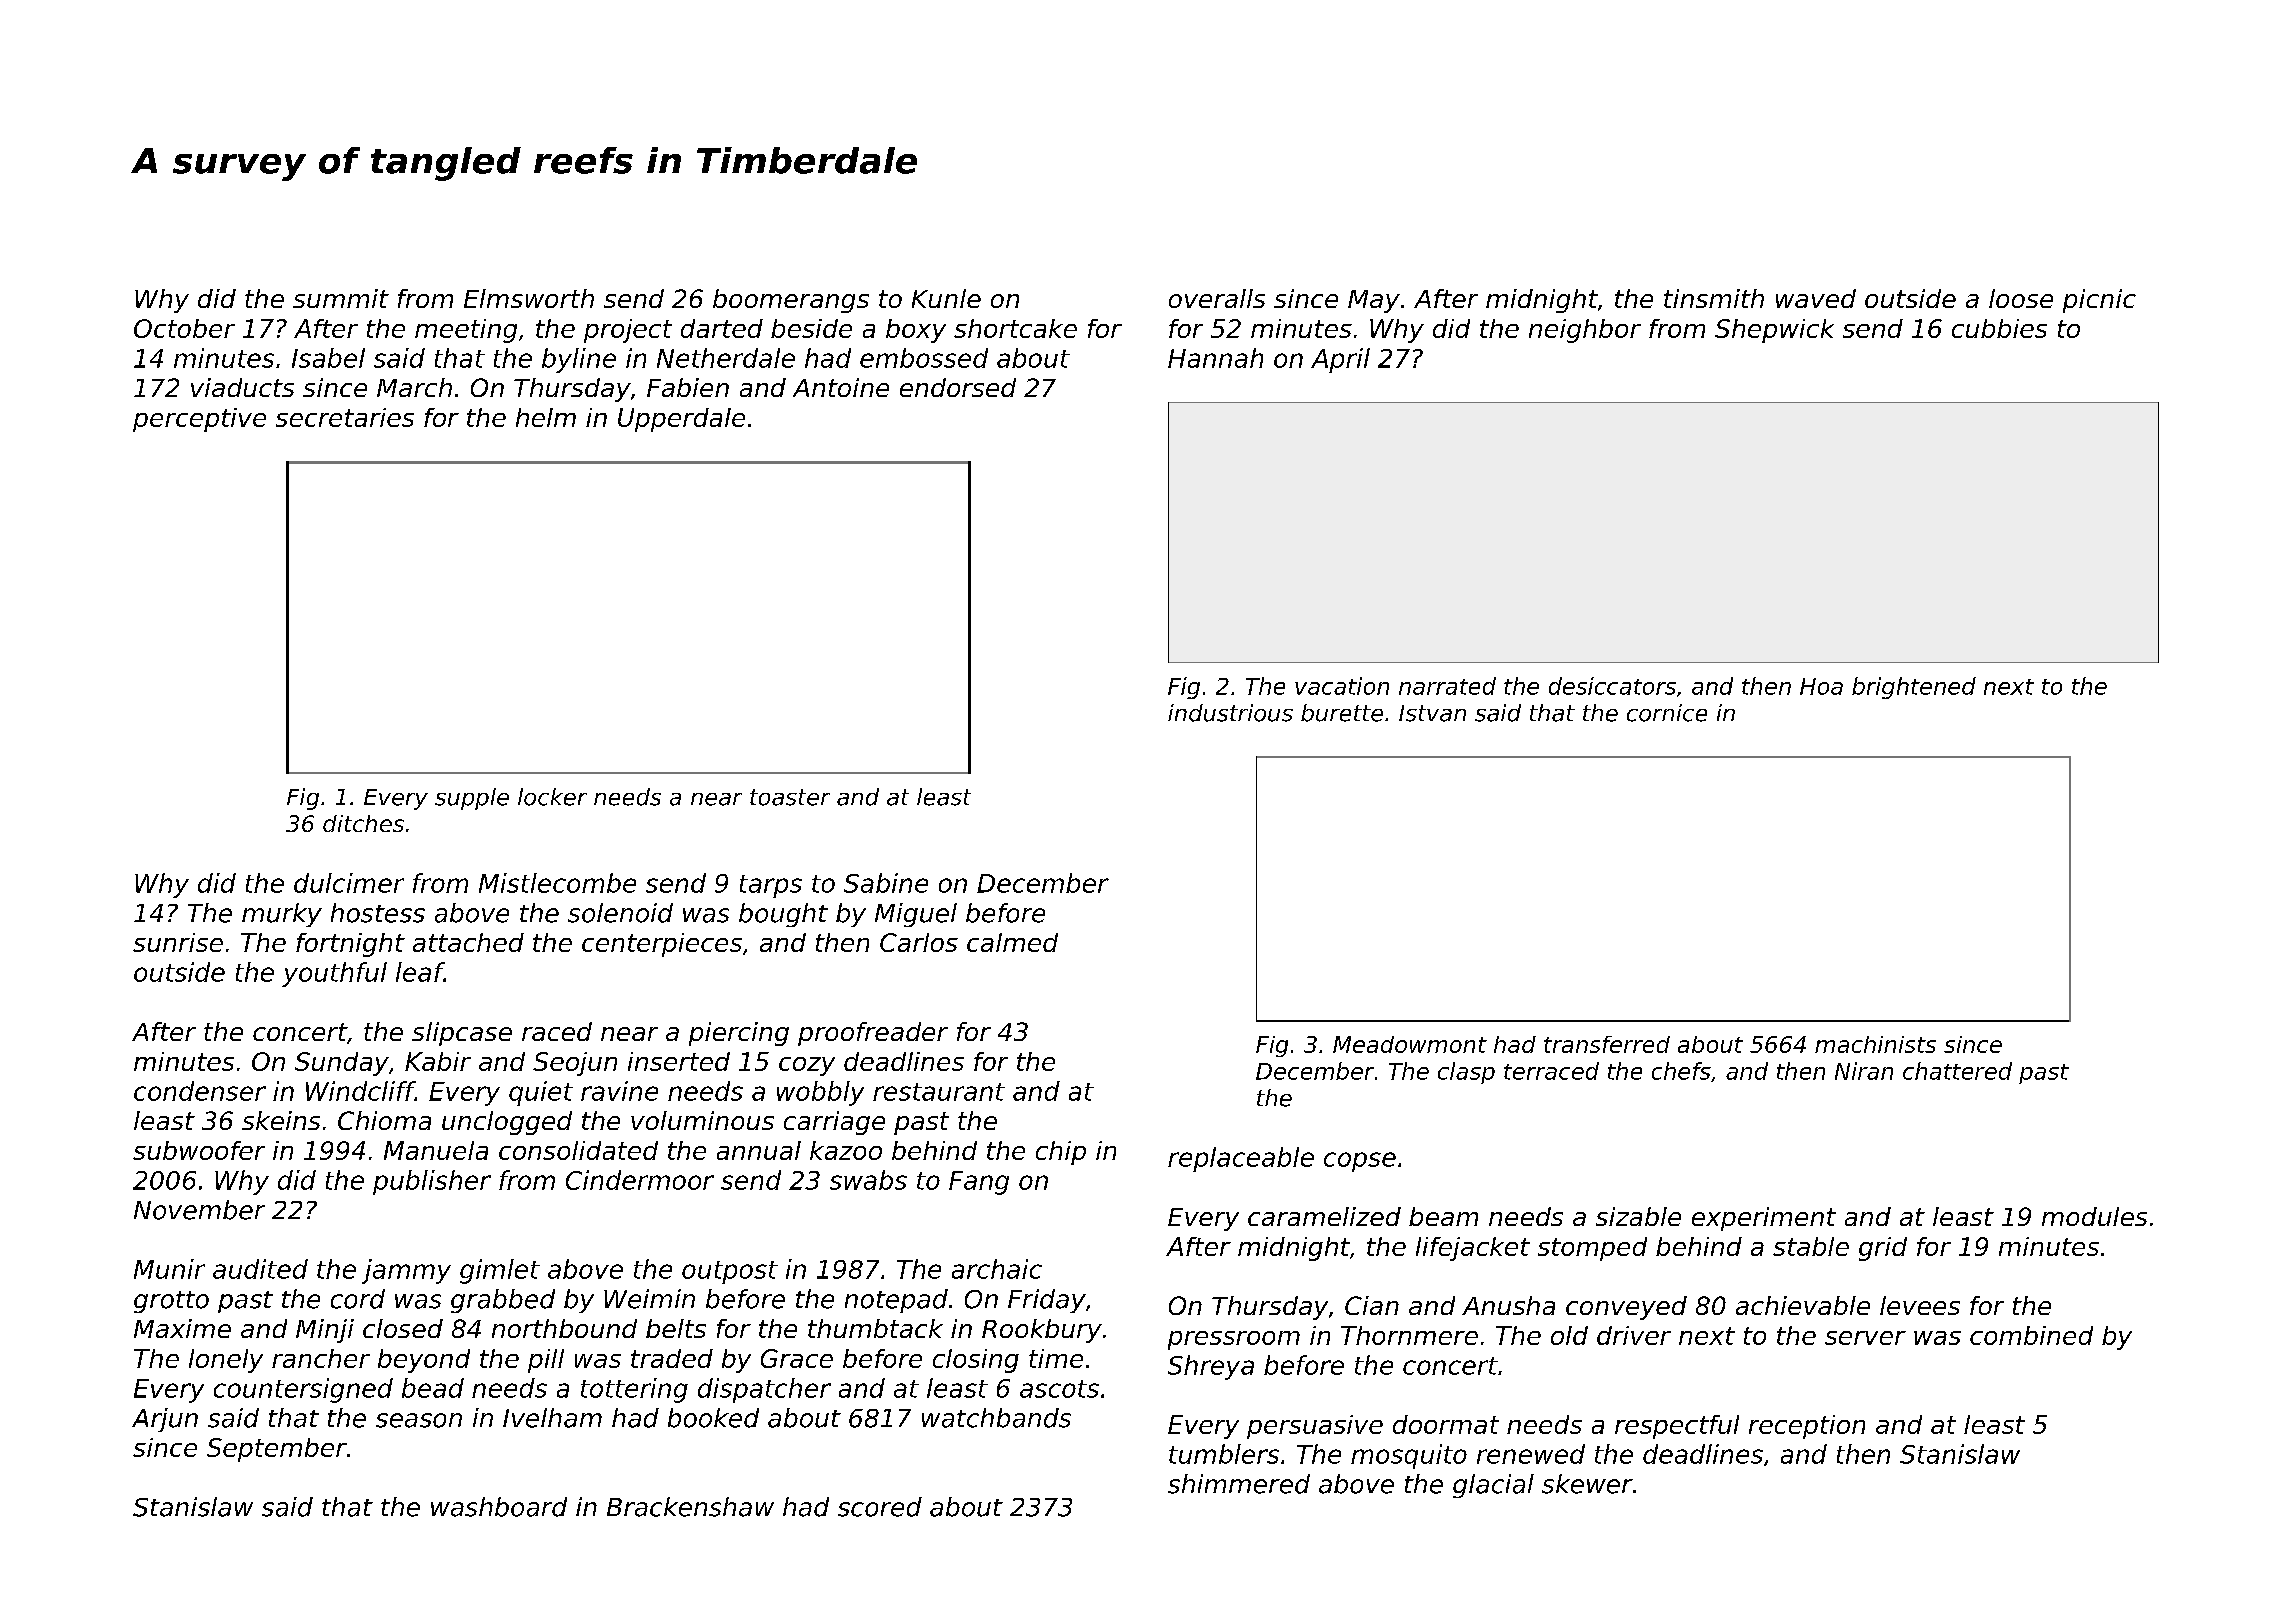 The image size is (2292, 1620). What do you see at coordinates (552, 797) in the screenshot?
I see `locker` at bounding box center [552, 797].
